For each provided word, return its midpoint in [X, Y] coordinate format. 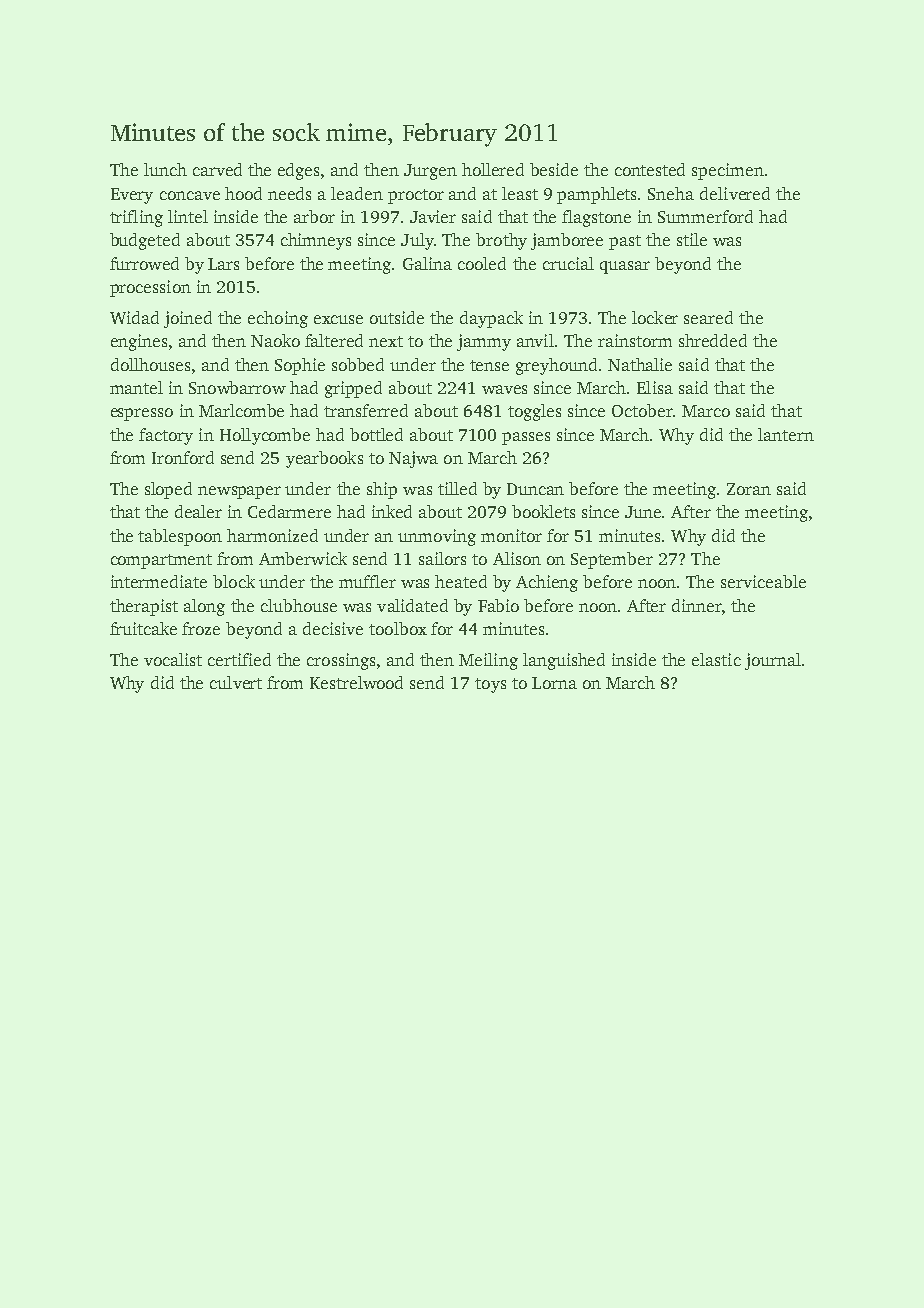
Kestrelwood [356, 682]
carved [217, 169]
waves [504, 389]
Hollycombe [265, 436]
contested [650, 169]
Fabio [498, 605]
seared [708, 317]
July [417, 241]
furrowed [144, 263]
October [642, 410]
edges [298, 171]
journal [773, 661]
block [234, 581]
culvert [236, 682]
